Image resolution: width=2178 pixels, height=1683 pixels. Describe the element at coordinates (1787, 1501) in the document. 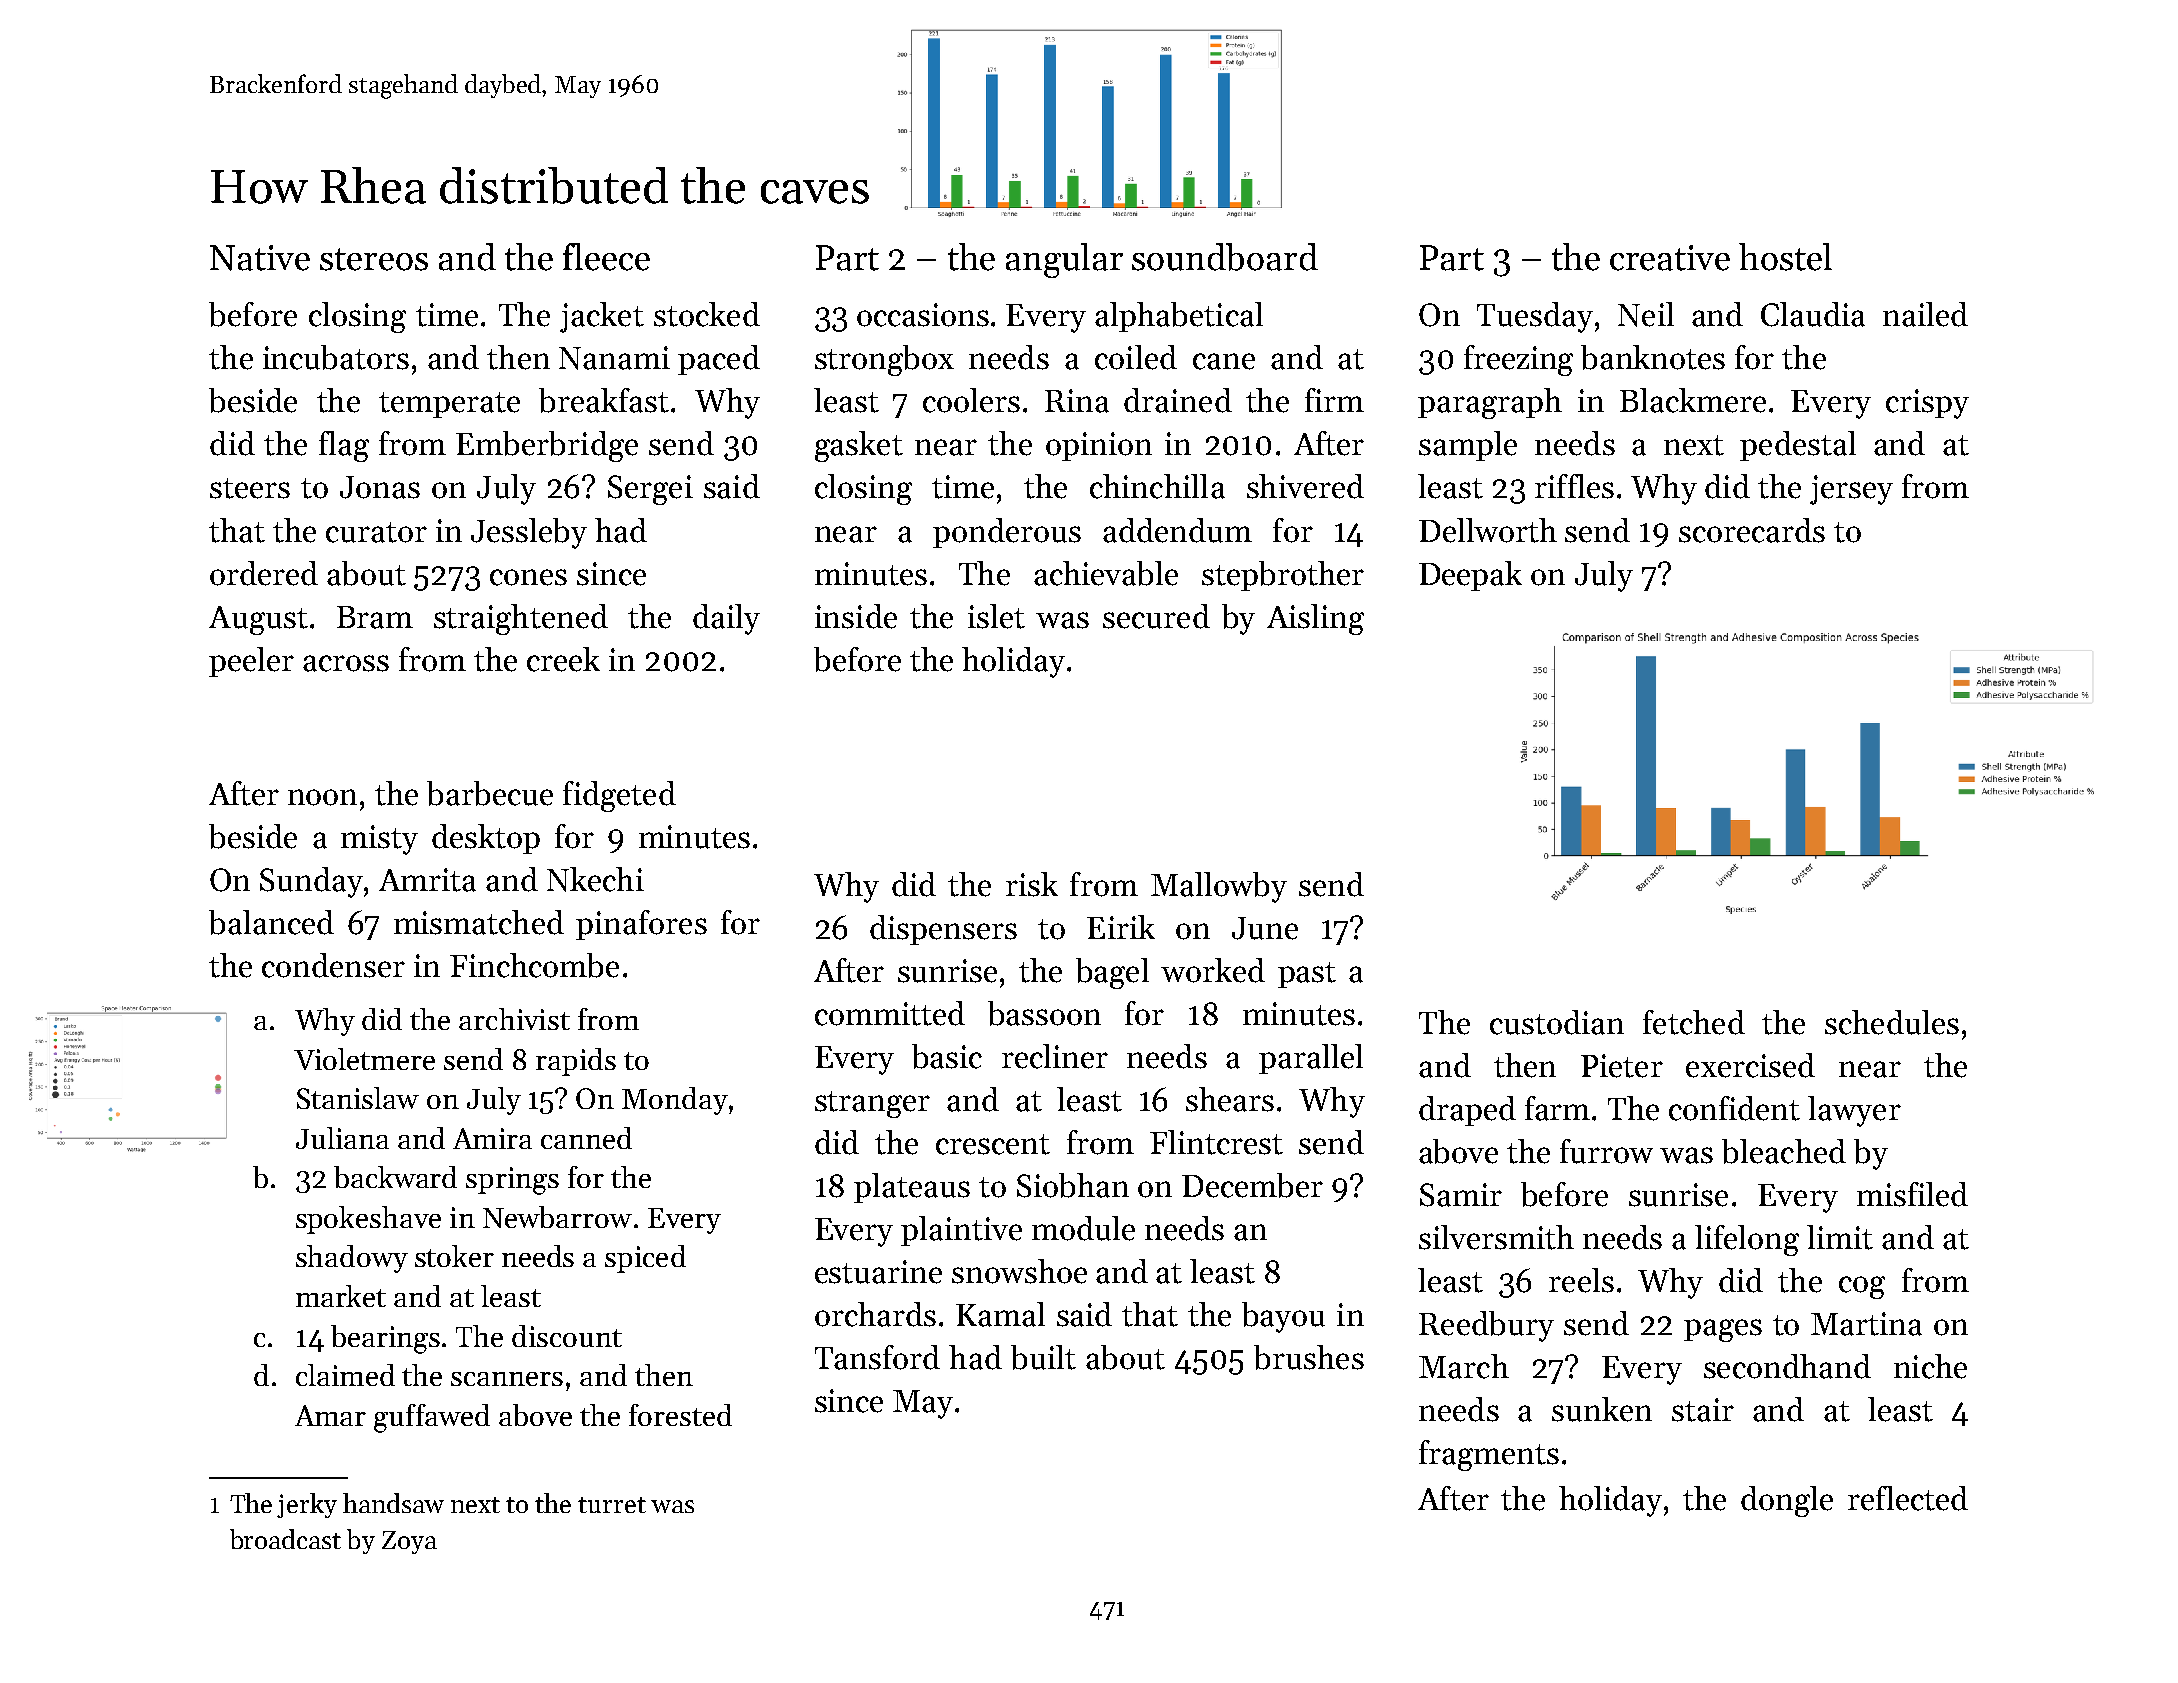

I see `dongle` at that location.
